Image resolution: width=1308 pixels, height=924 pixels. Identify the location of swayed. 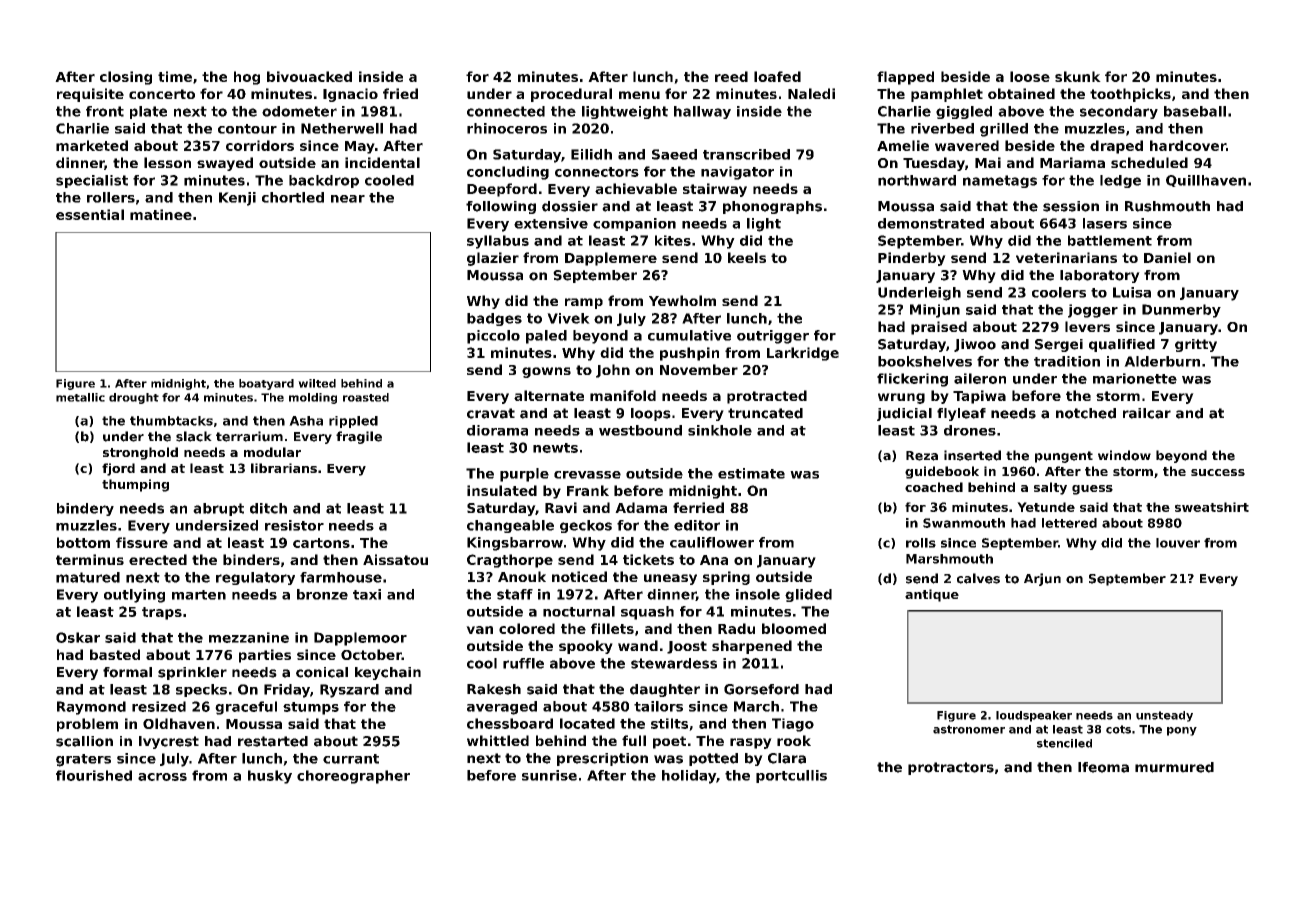
(225, 164).
